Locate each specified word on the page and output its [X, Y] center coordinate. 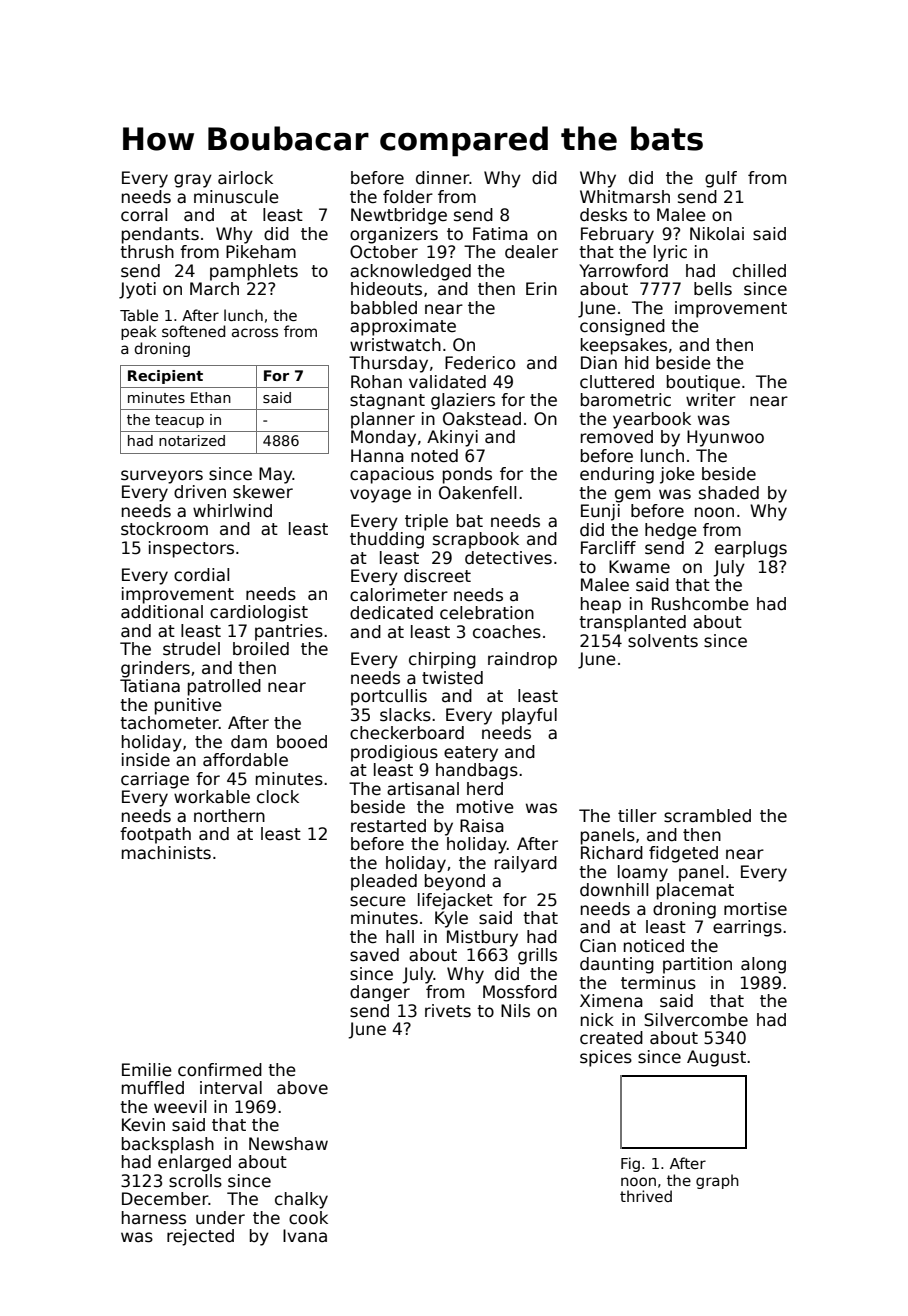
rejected [200, 1237]
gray [193, 181]
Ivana [305, 1236]
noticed [654, 946]
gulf [721, 179]
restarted [388, 826]
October [384, 252]
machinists [166, 853]
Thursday [388, 364]
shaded [729, 493]
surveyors [162, 477]
